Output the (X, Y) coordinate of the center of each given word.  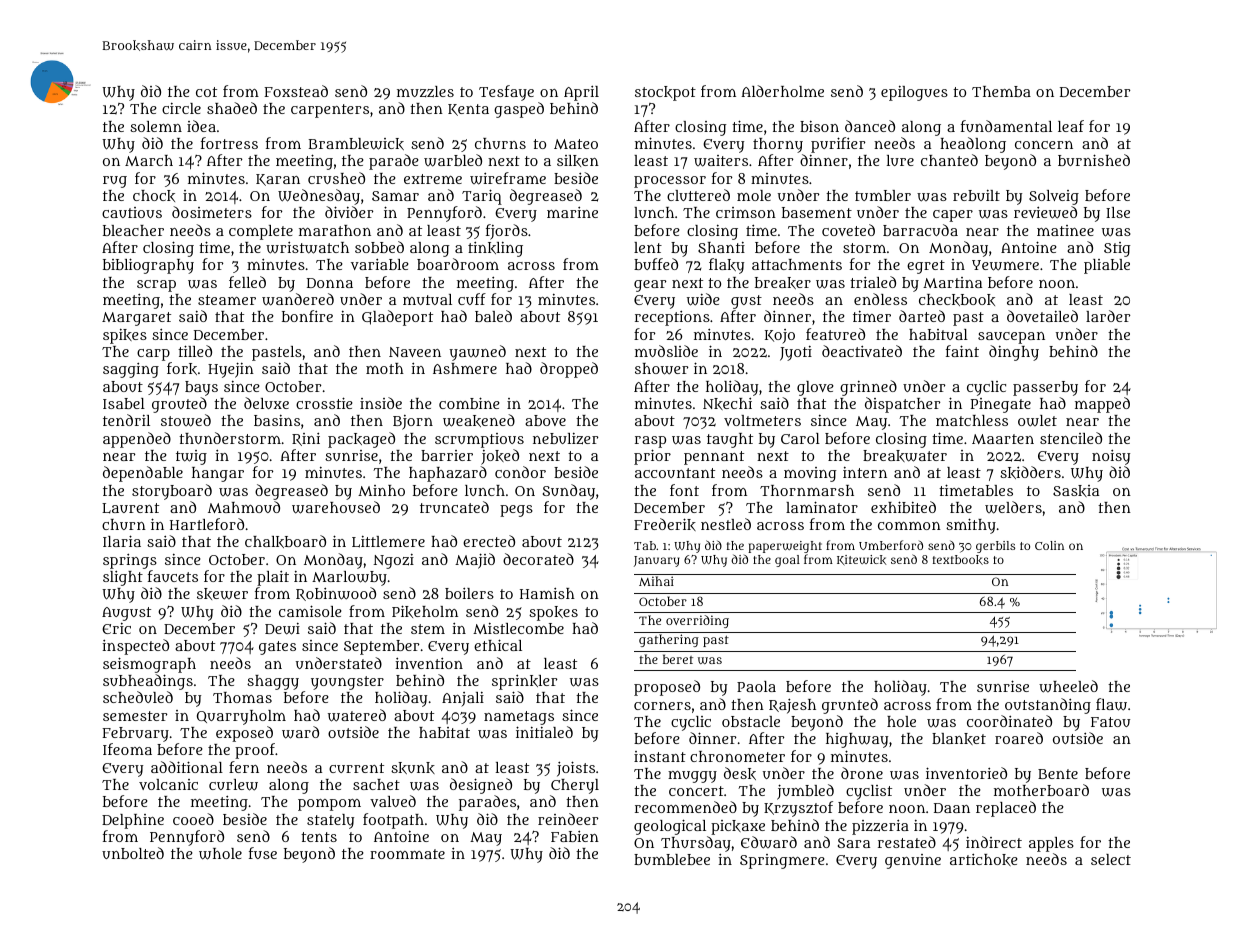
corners (662, 706)
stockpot (665, 93)
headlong (973, 145)
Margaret (136, 319)
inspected (135, 647)
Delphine (133, 821)
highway (857, 740)
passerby (1045, 388)
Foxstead (296, 91)
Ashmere (465, 368)
